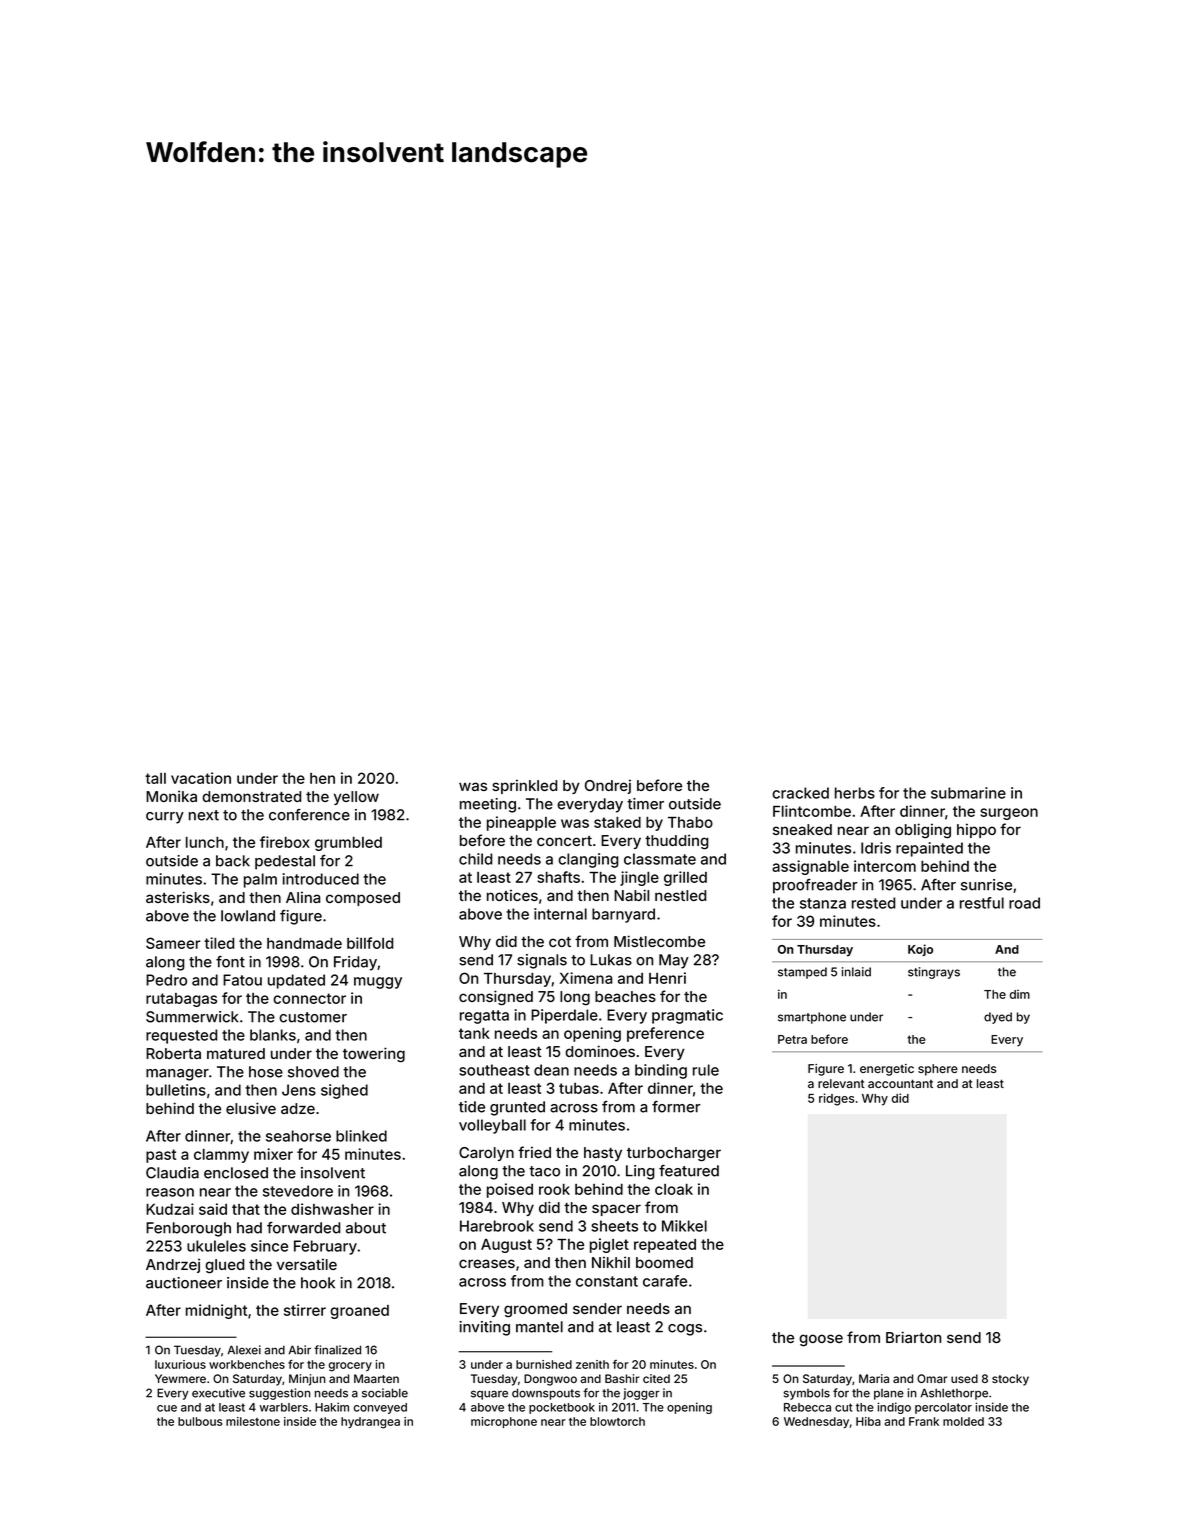 The height and width of the screenshot is (1537, 1188). Describe the element at coordinates (173, 1053) in the screenshot. I see `Roberta` at that location.
